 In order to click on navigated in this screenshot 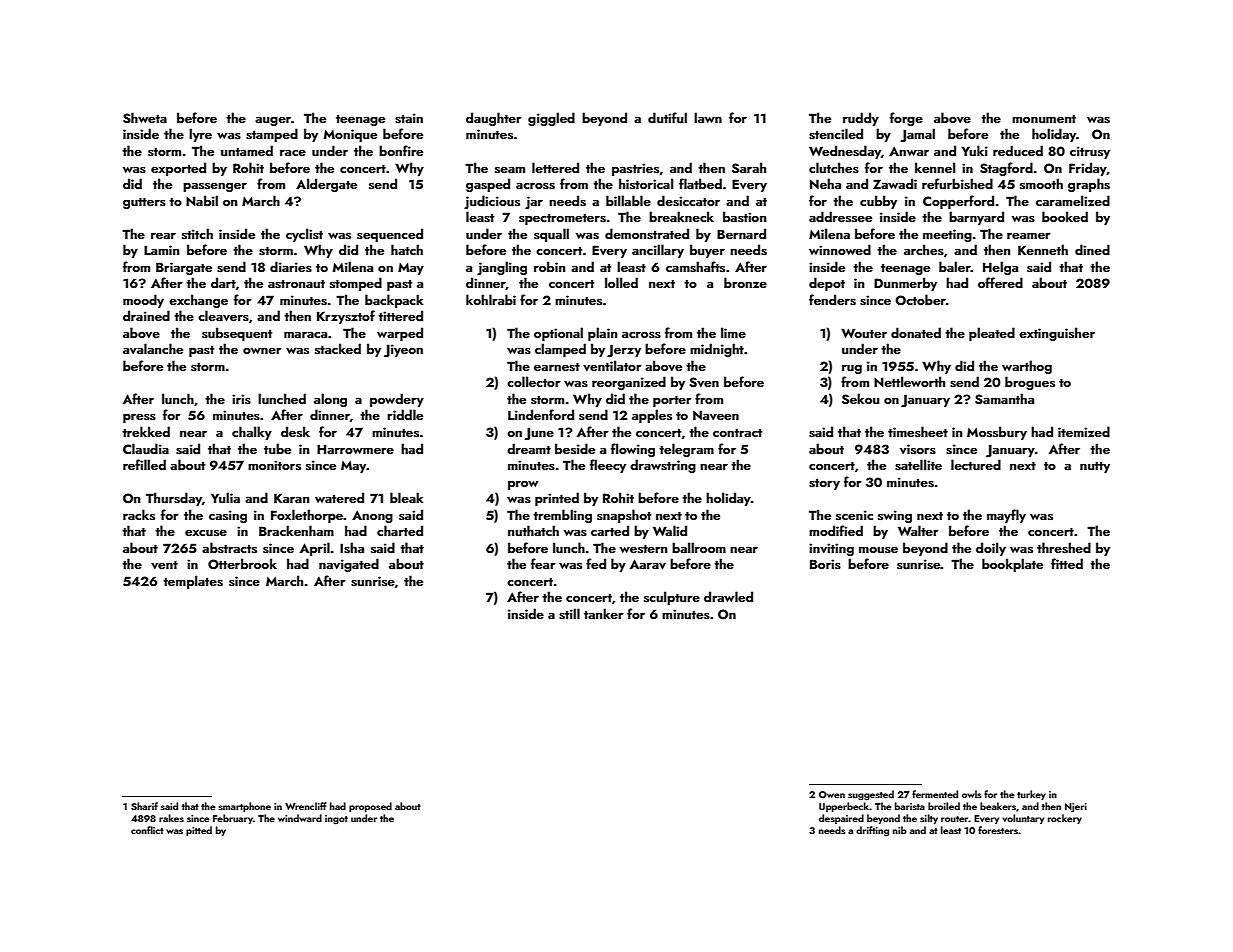, I will do `click(349, 565)`.
